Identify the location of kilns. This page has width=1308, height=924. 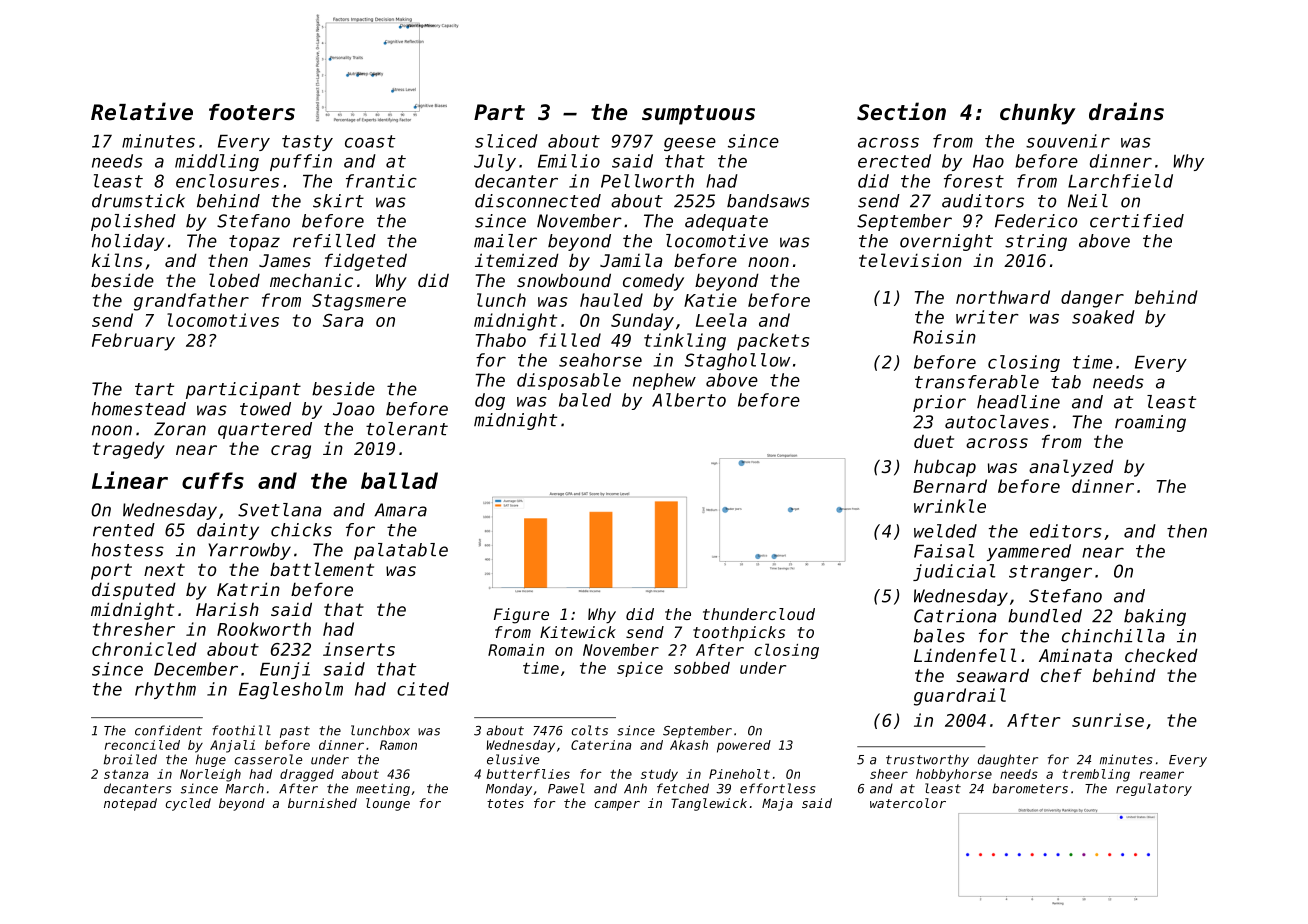
(117, 260).
